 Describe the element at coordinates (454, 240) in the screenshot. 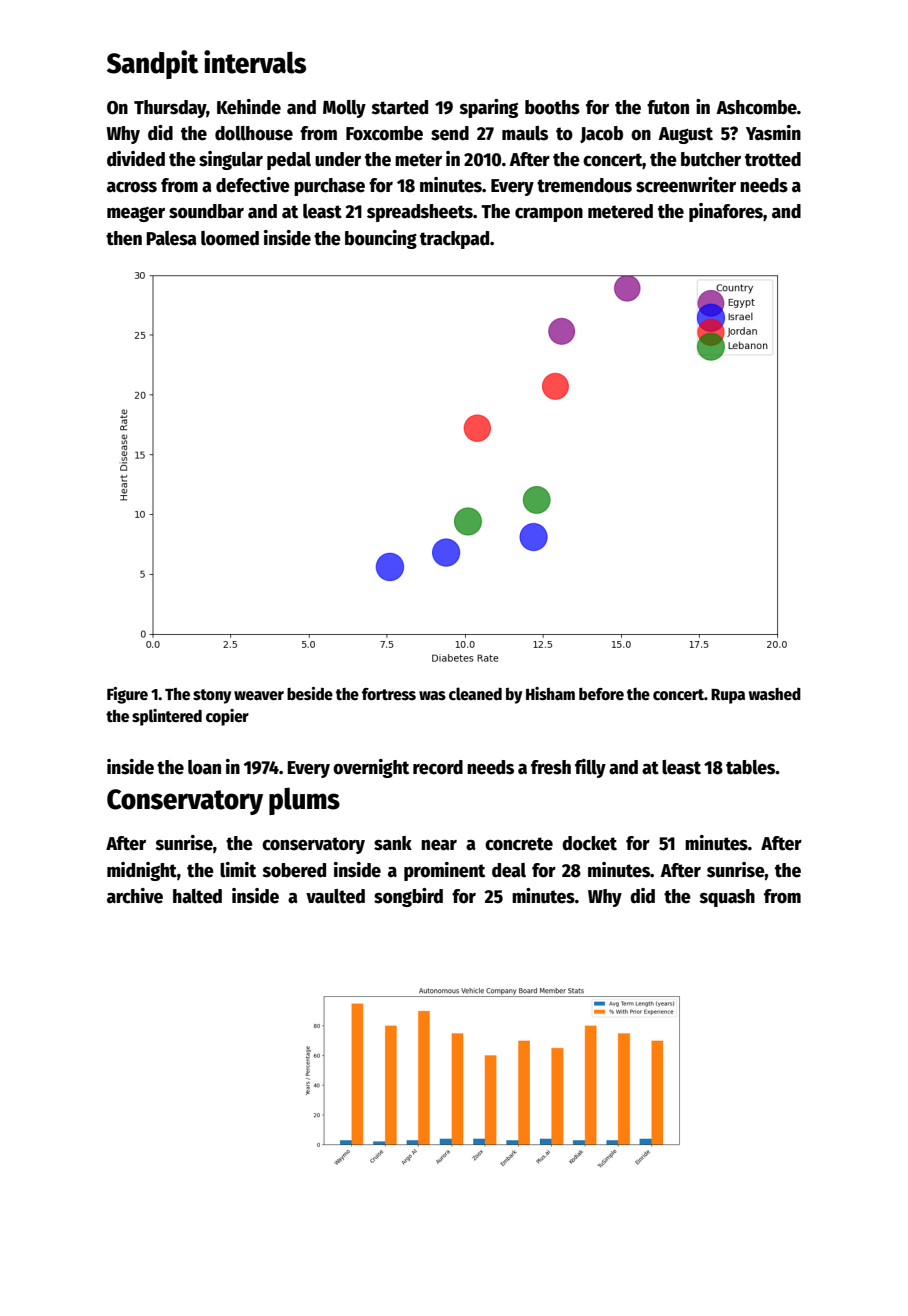

I see `trackpad` at that location.
